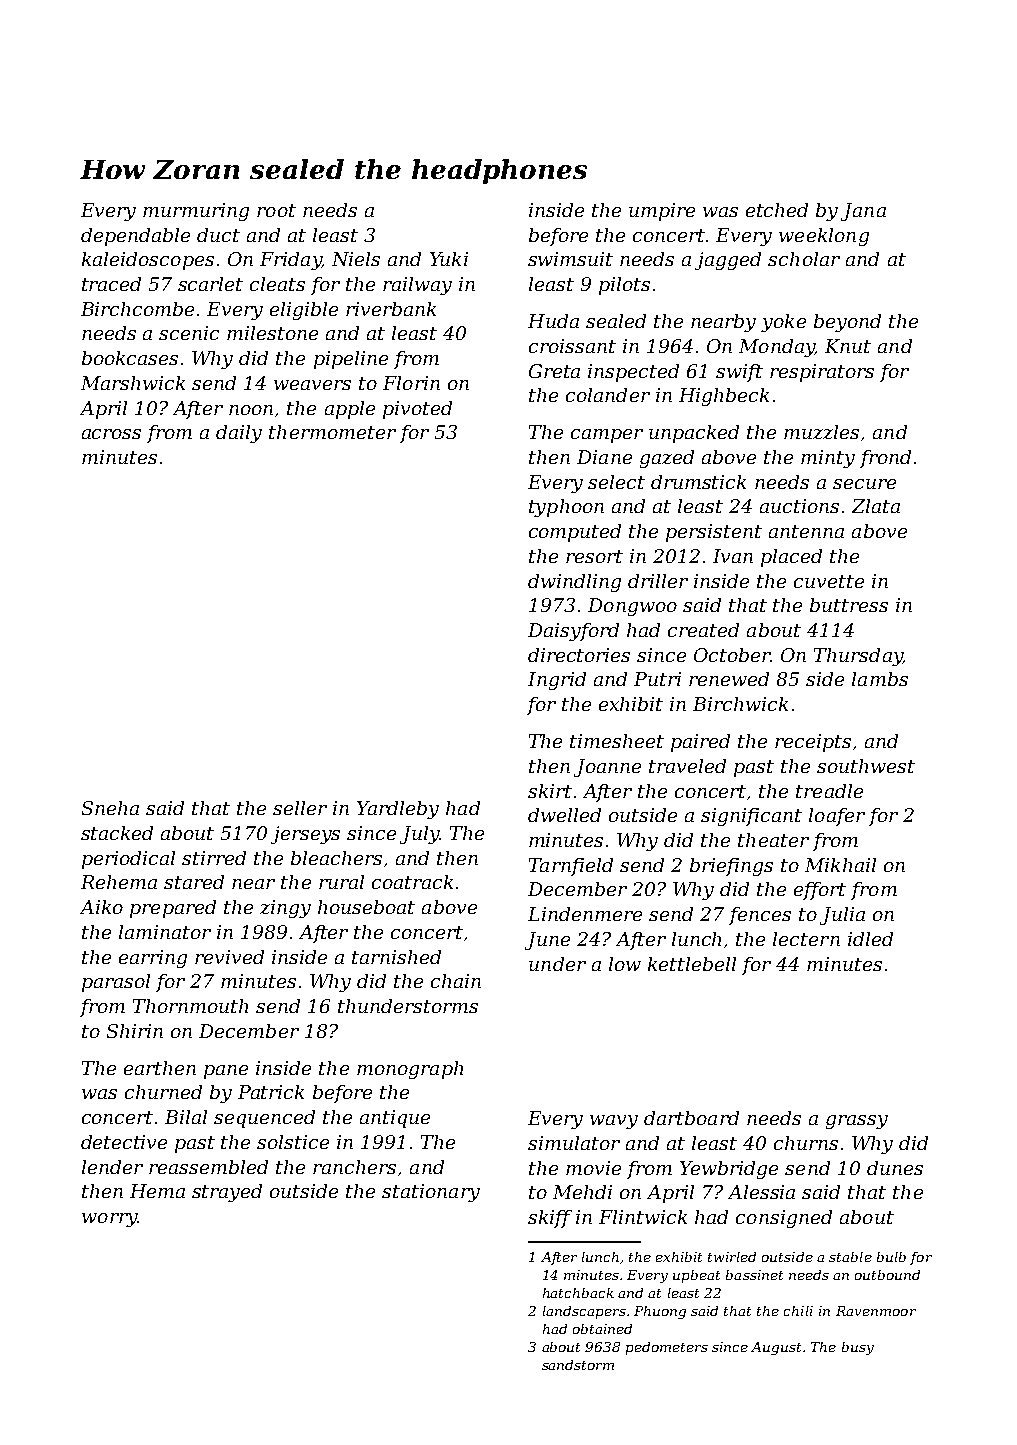 The width and height of the screenshot is (1017, 1445). I want to click on renewed, so click(729, 679).
